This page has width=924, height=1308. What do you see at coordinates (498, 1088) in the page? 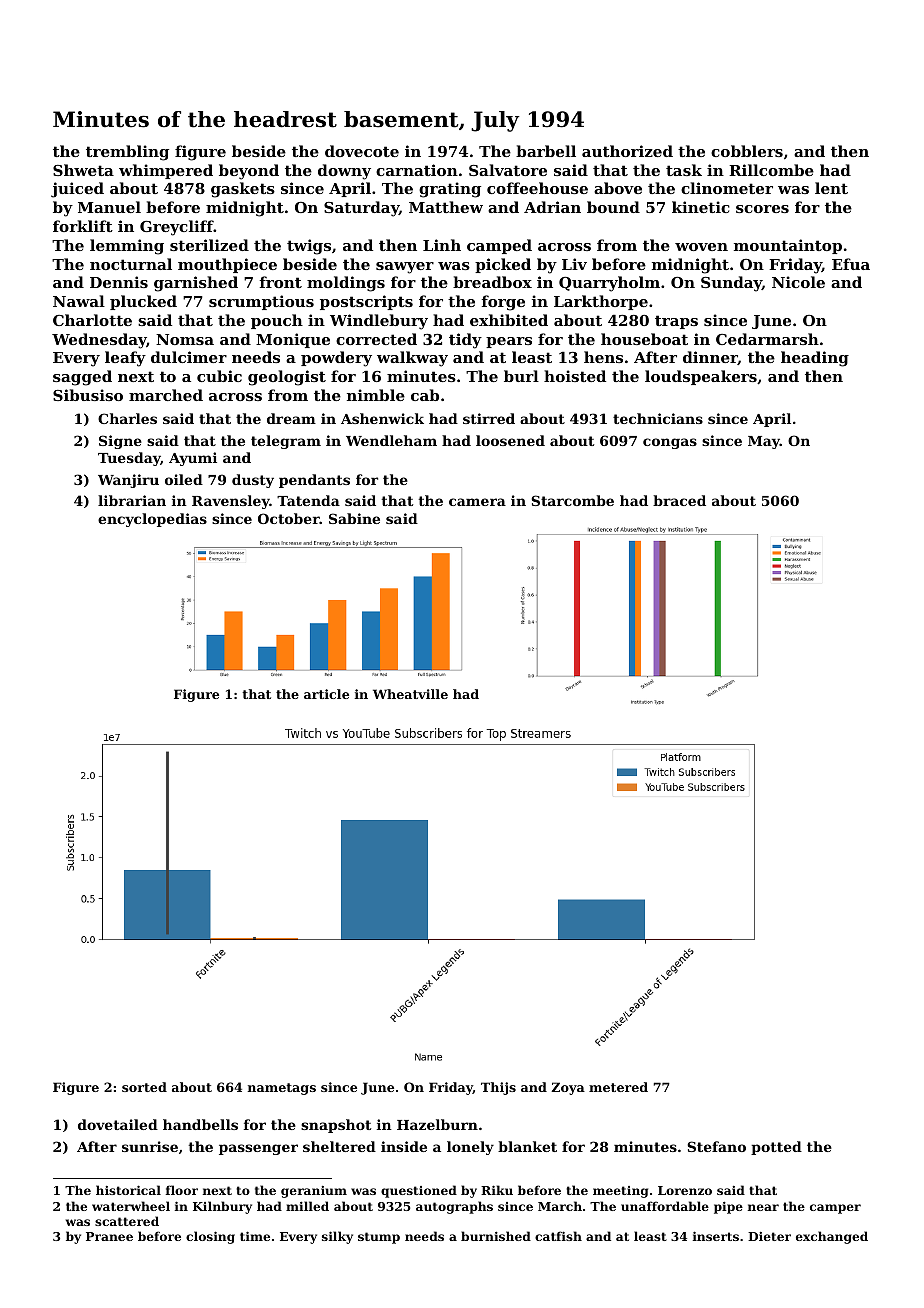
I see `Thijs` at bounding box center [498, 1088].
